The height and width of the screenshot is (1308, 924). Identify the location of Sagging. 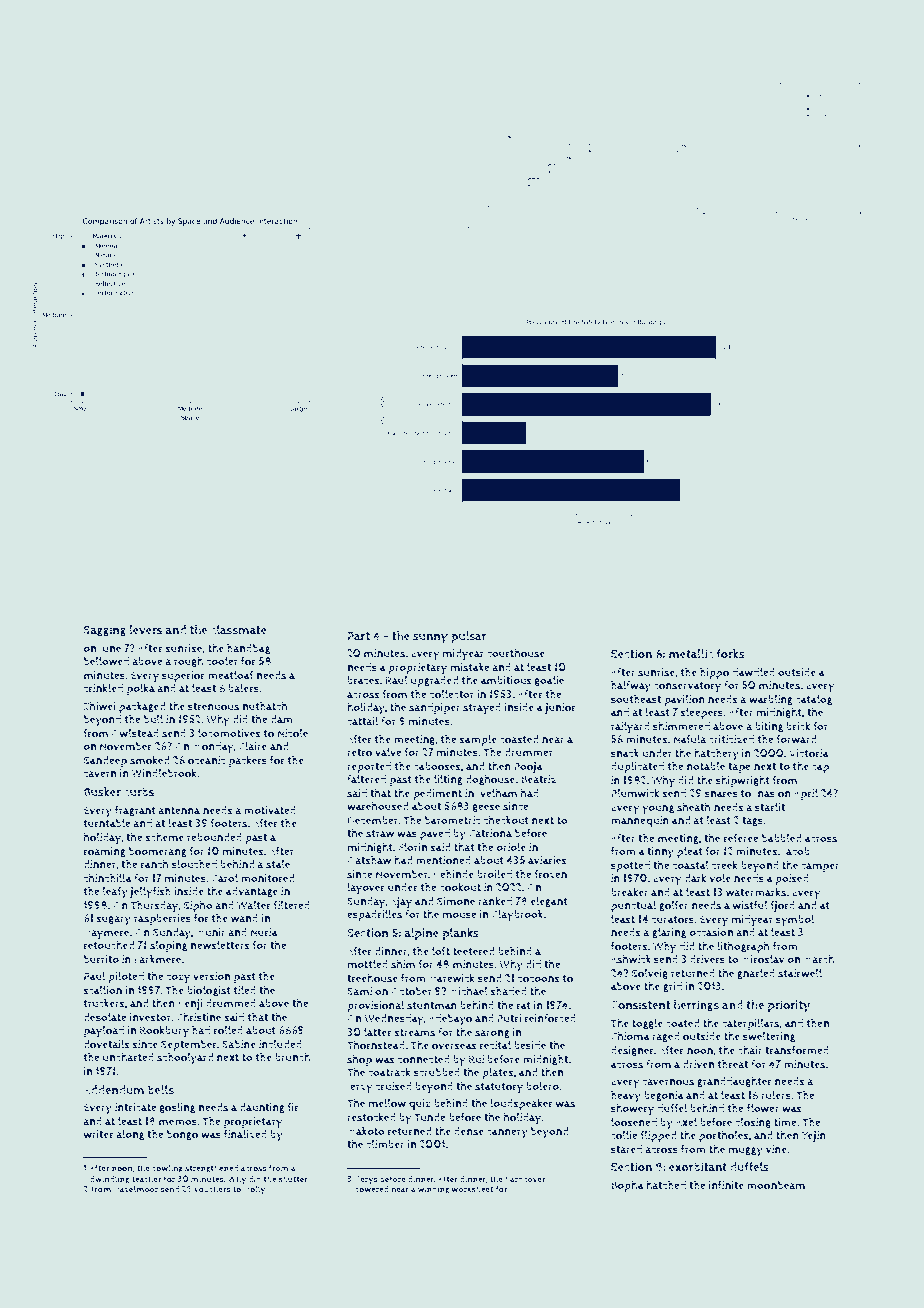
(105, 631).
